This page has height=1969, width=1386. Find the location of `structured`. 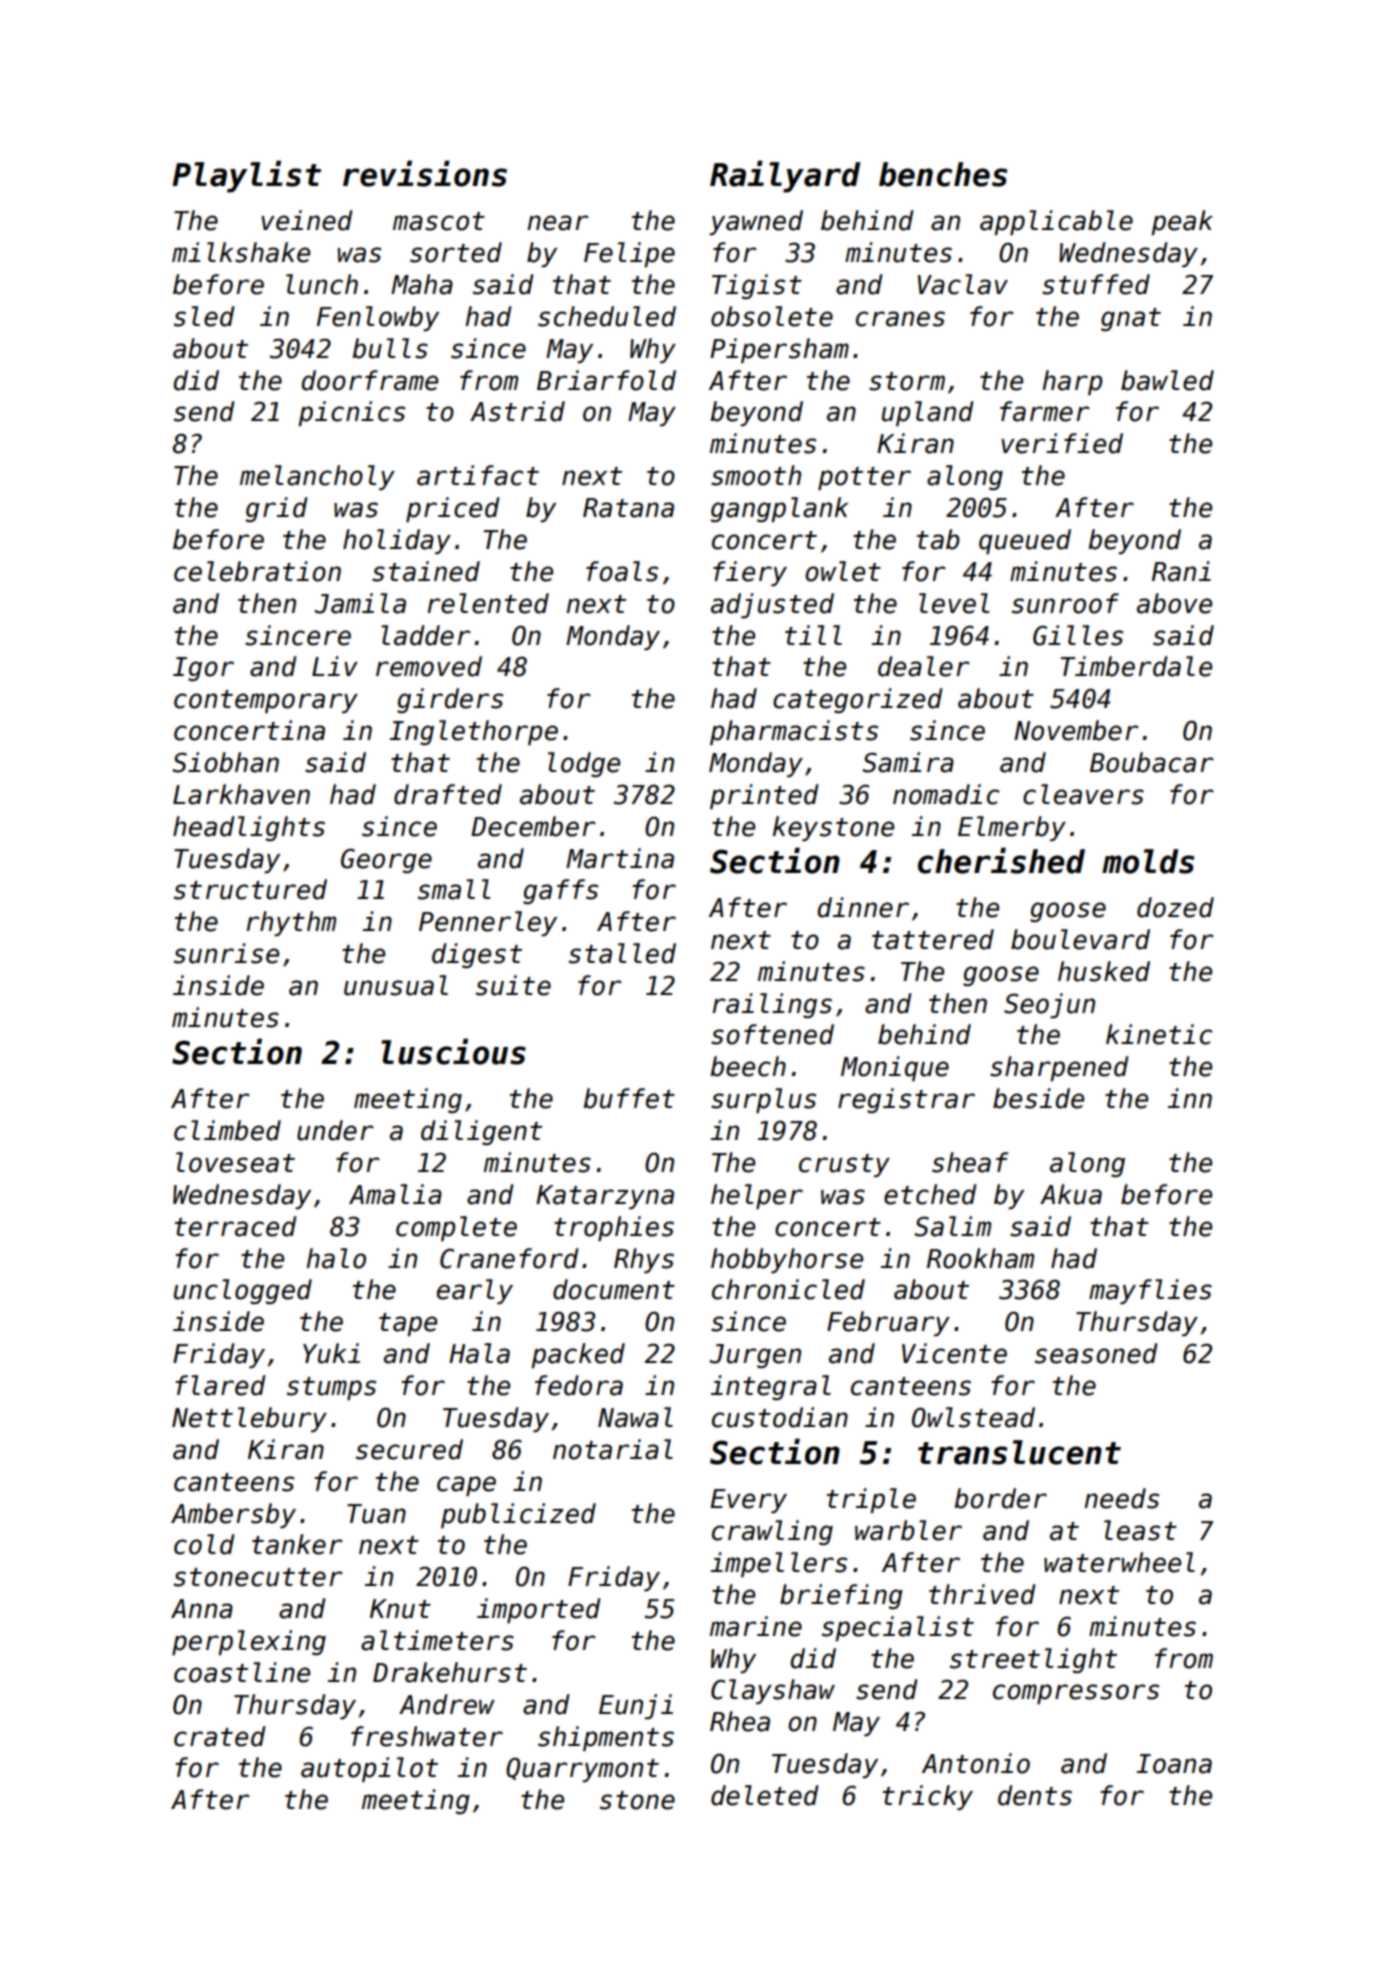

structured is located at coordinates (250, 889).
